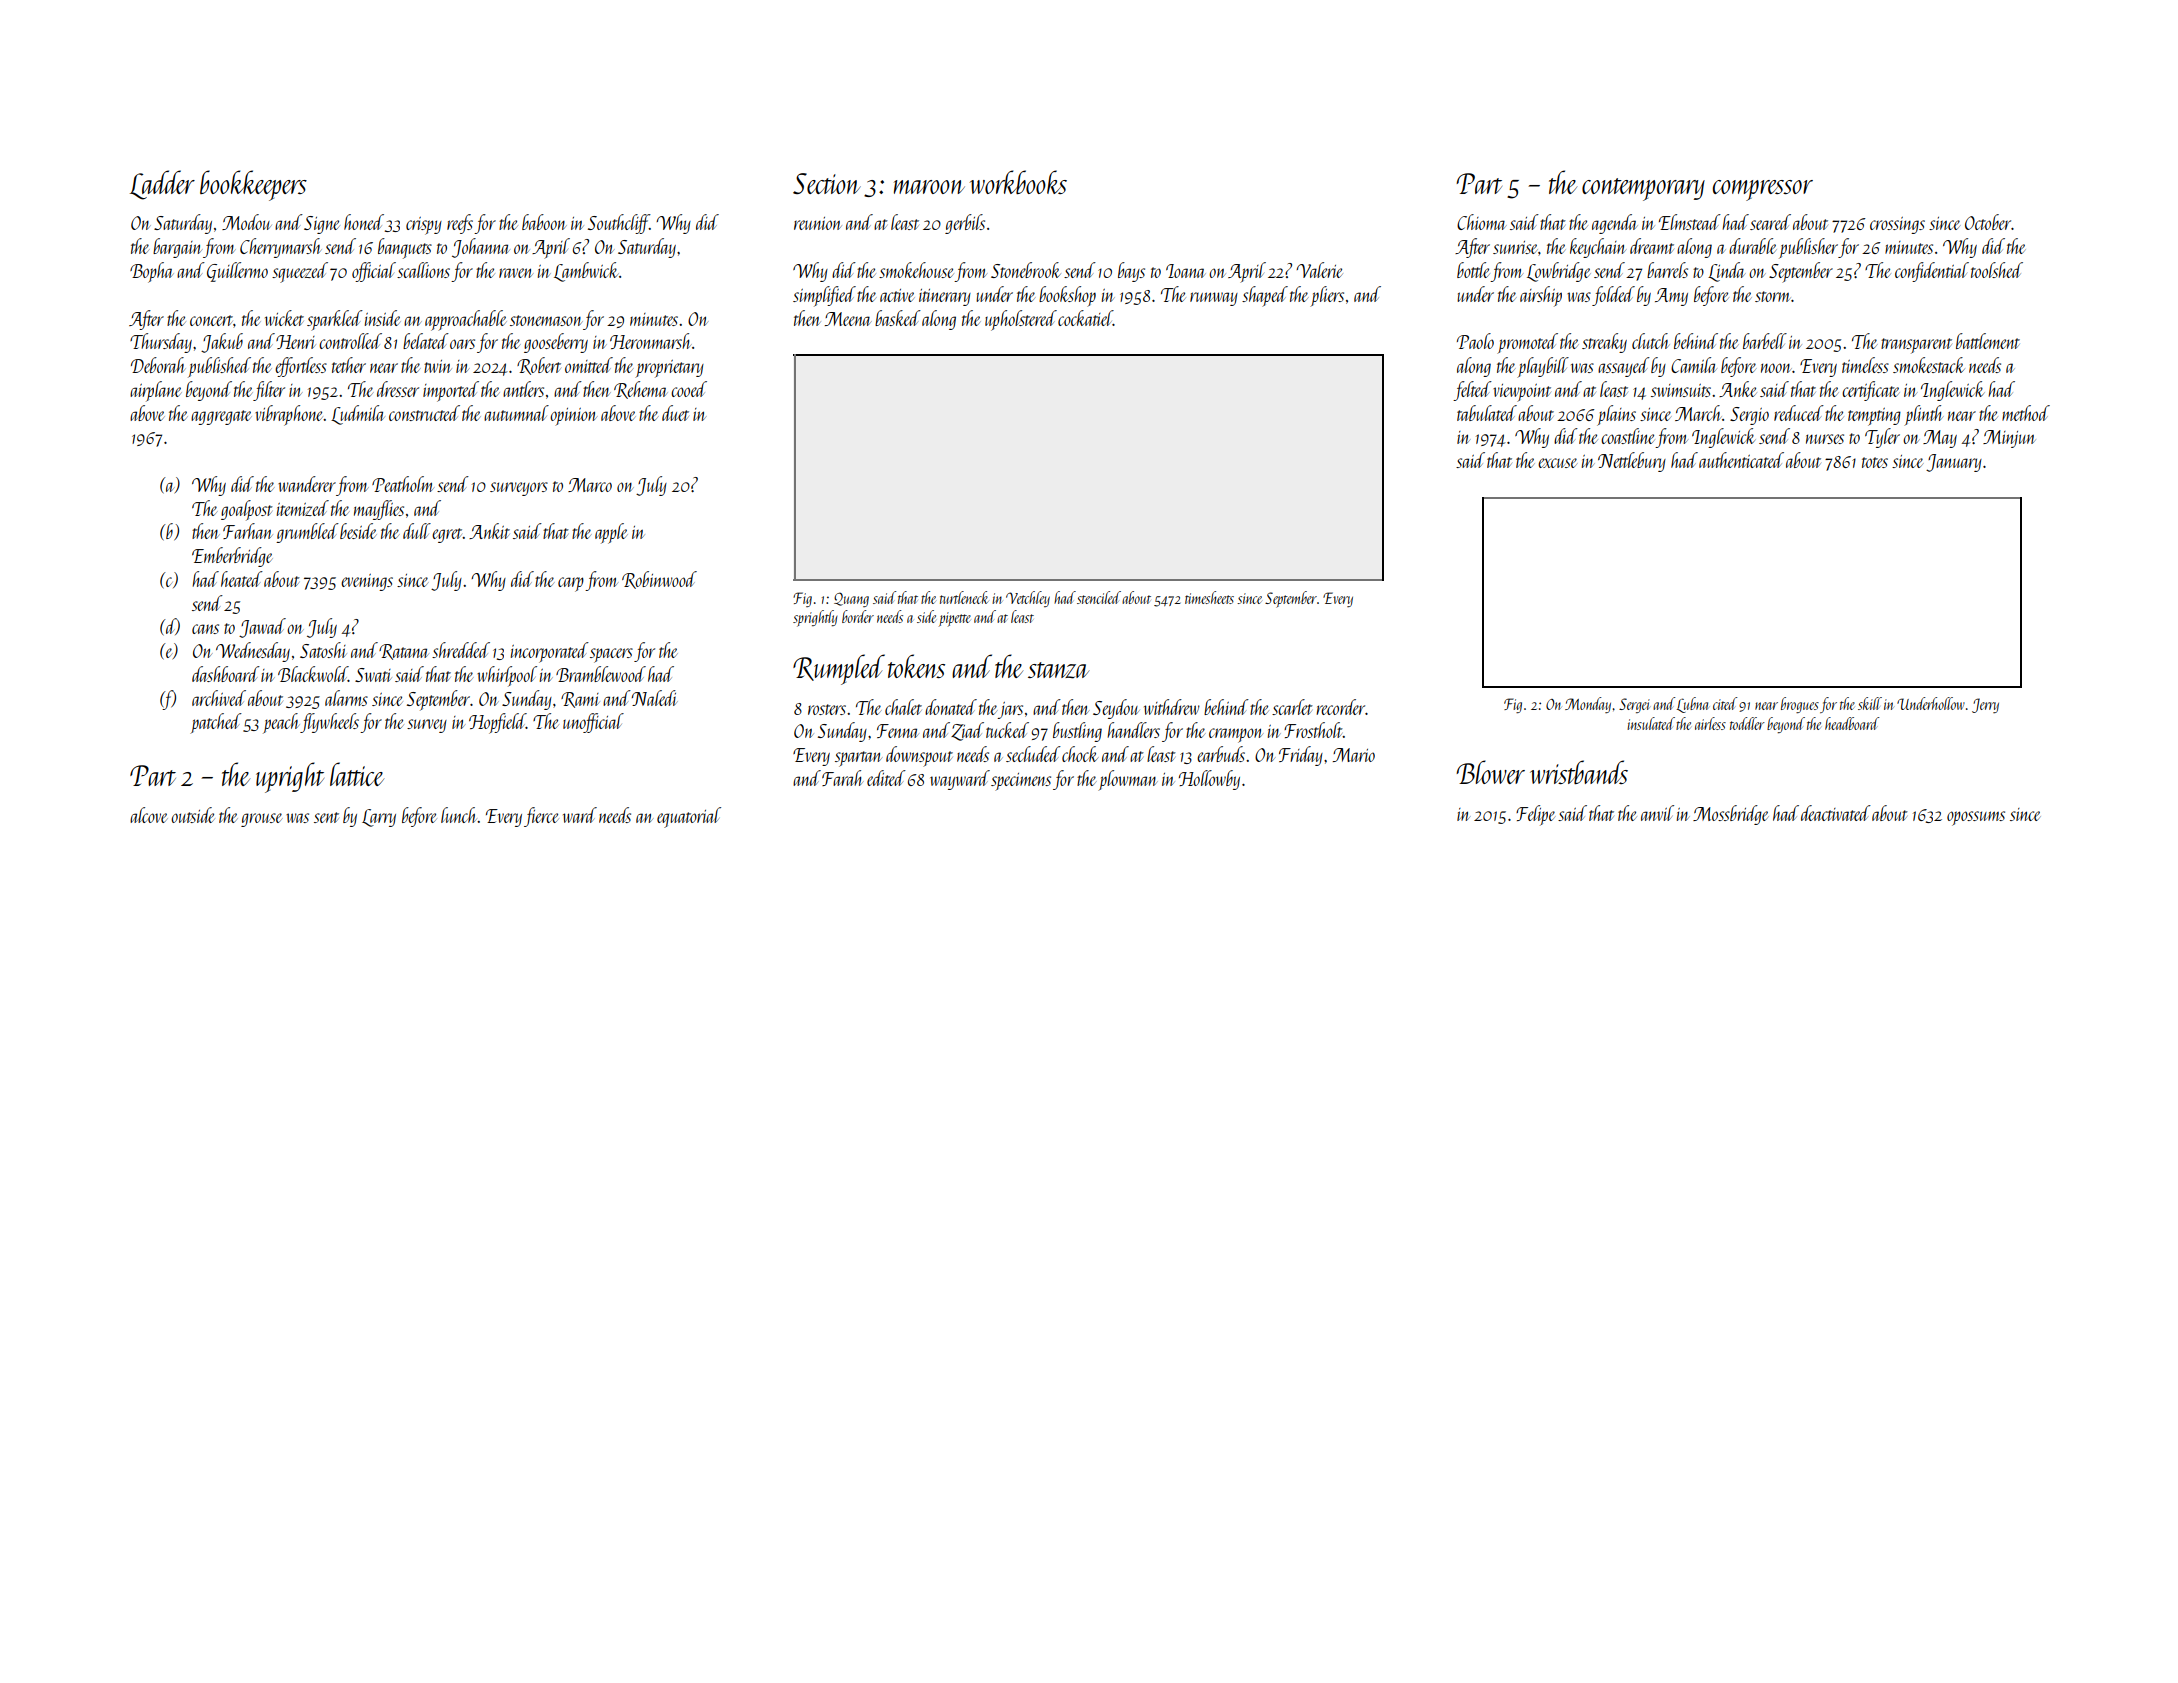  Describe the element at coordinates (219, 698) in the screenshot. I see `archived` at that location.
